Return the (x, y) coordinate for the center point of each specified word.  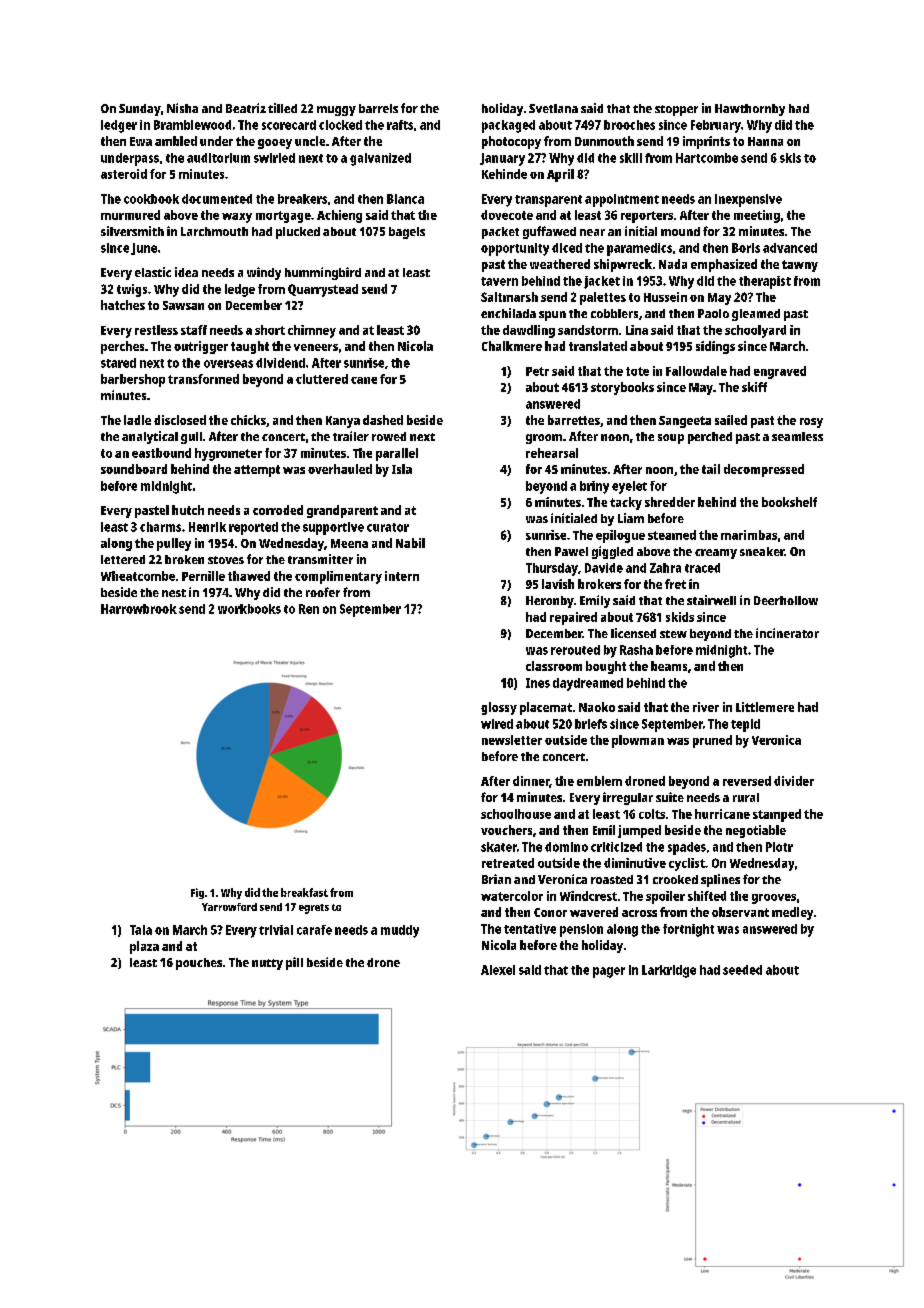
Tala (141, 930)
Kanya (343, 422)
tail (711, 469)
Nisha (182, 108)
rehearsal (552, 453)
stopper (676, 110)
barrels (378, 108)
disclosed (180, 420)
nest (174, 593)
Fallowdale (696, 371)
